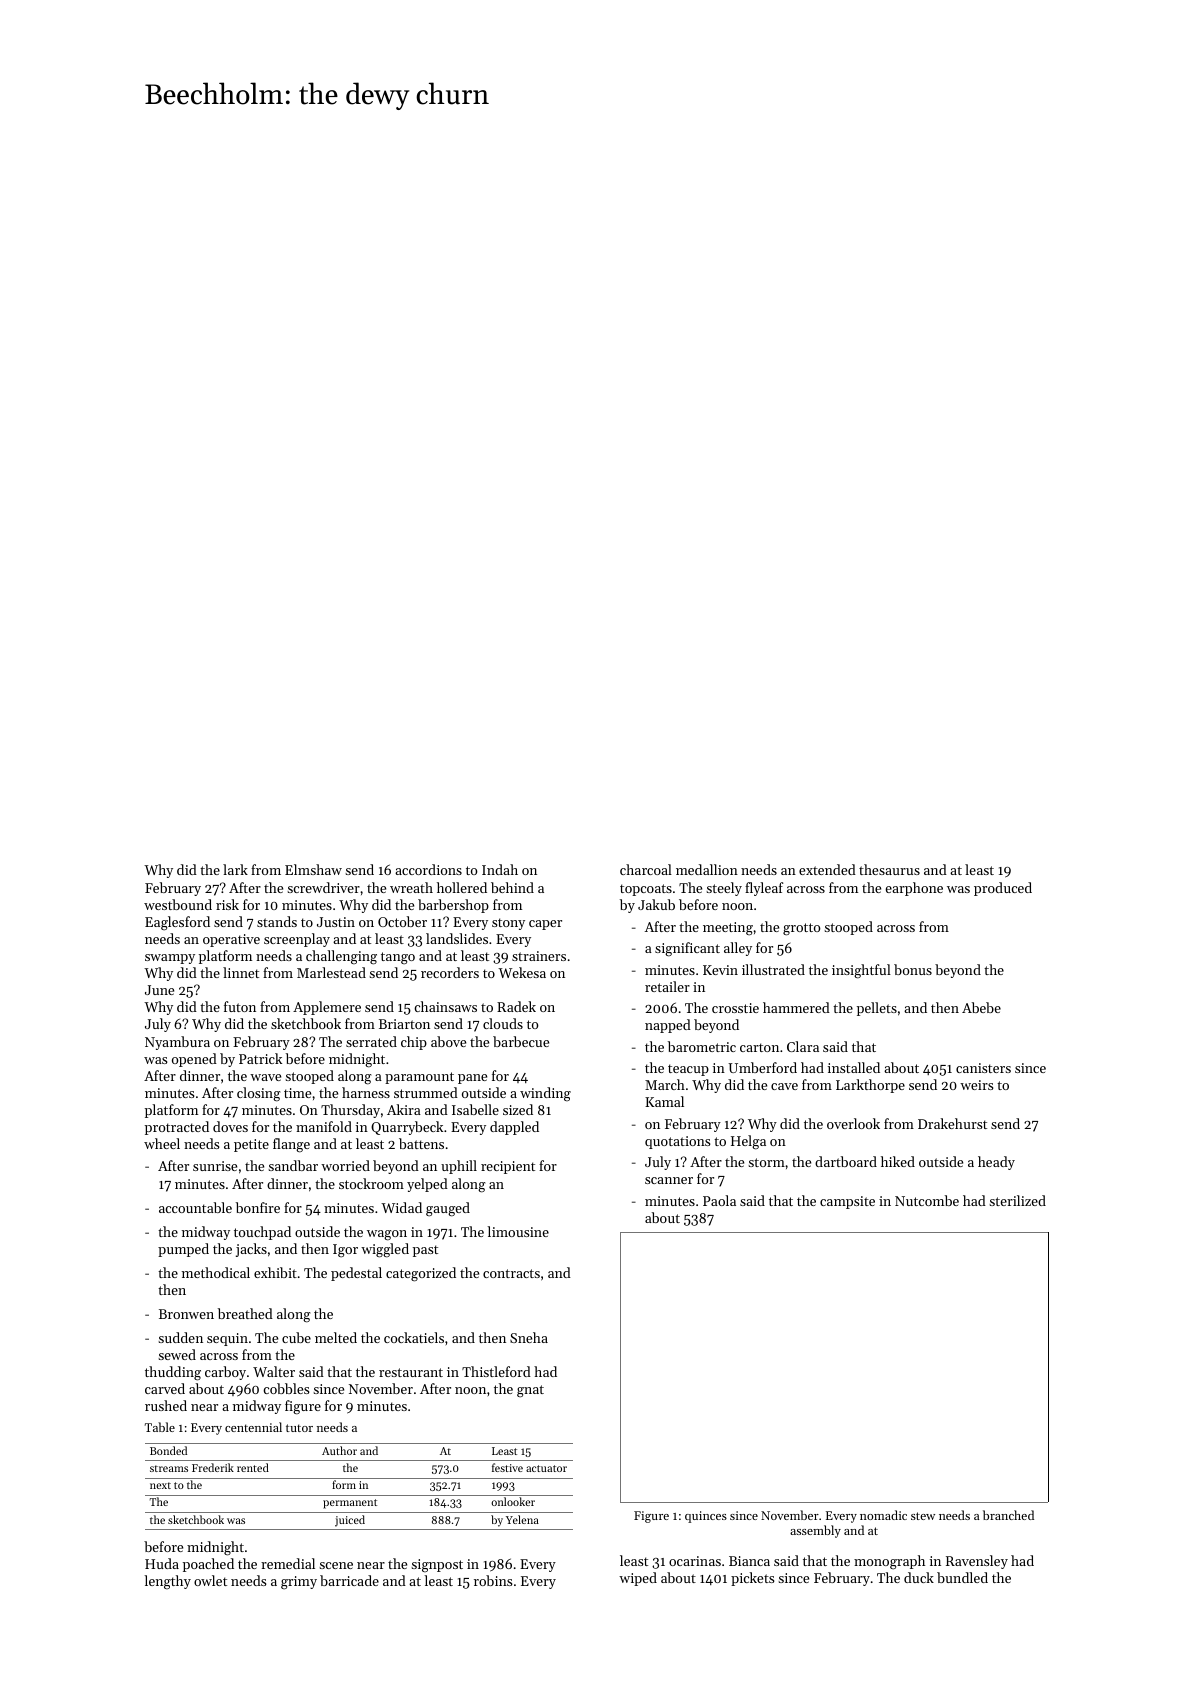 This image has height=1687, width=1193. Describe the element at coordinates (889, 869) in the image. I see `thesaurus` at that location.
